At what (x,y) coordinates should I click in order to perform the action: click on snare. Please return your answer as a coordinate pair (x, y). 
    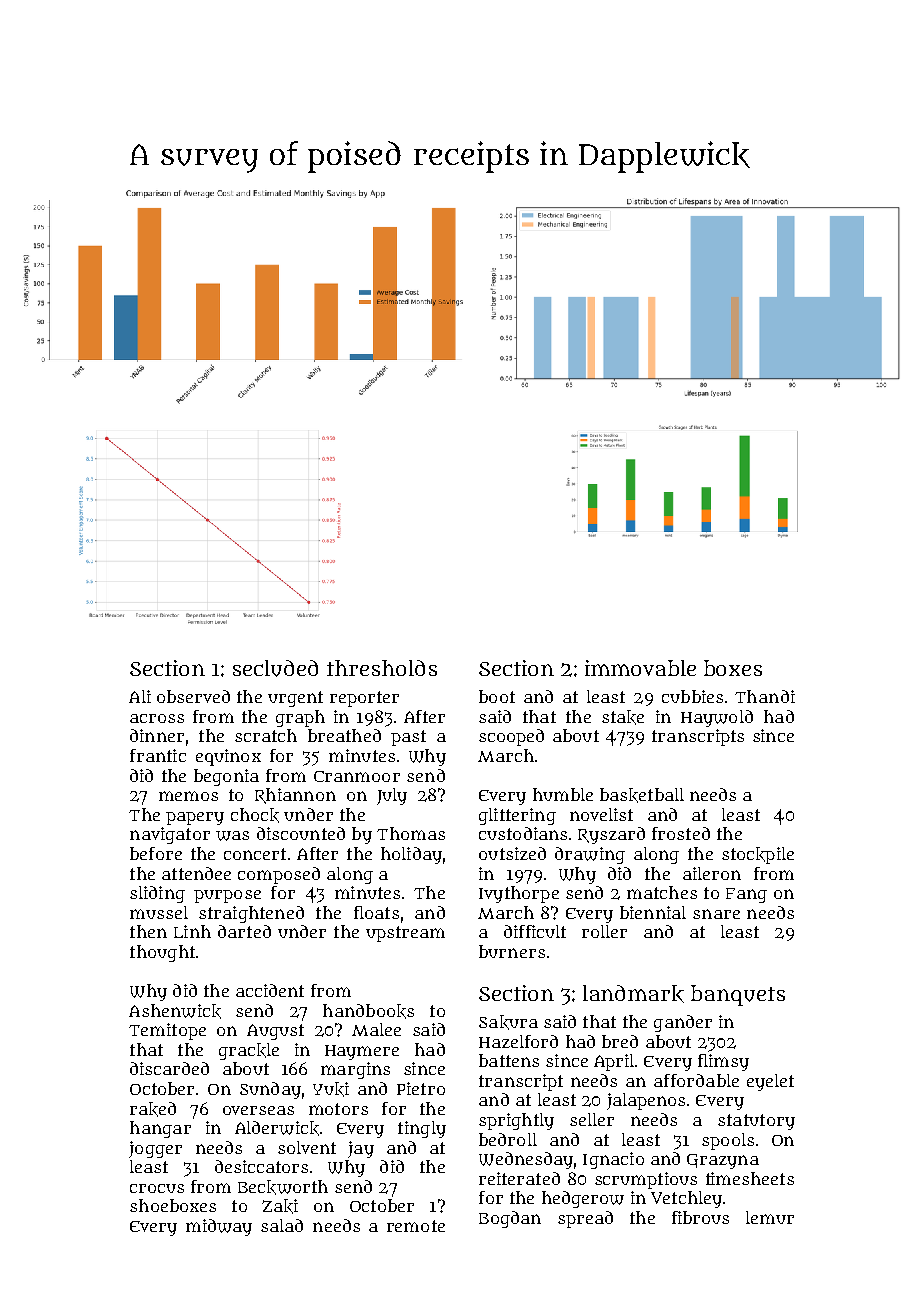
    Looking at the image, I should click on (716, 914).
